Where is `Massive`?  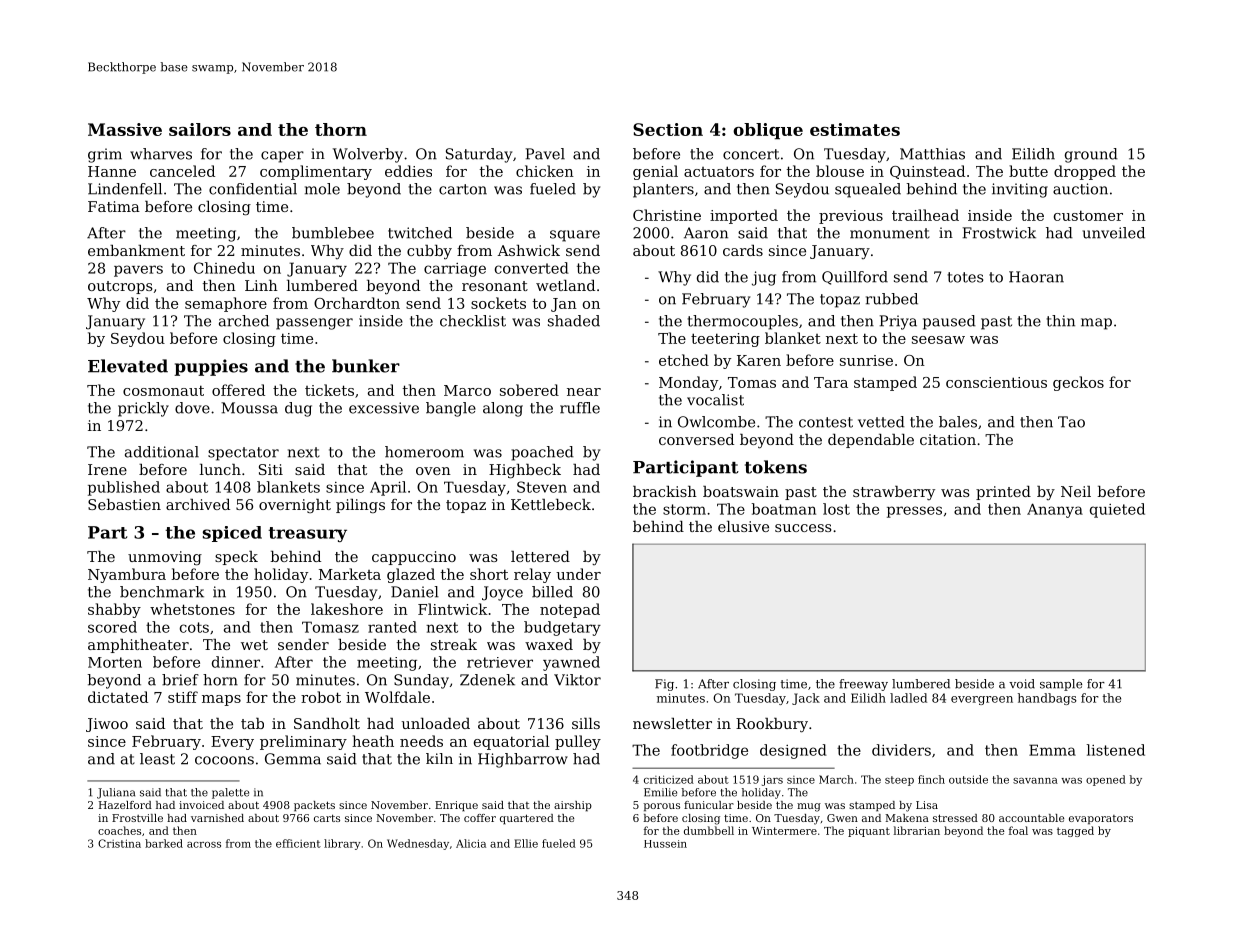 Massive is located at coordinates (125, 129).
